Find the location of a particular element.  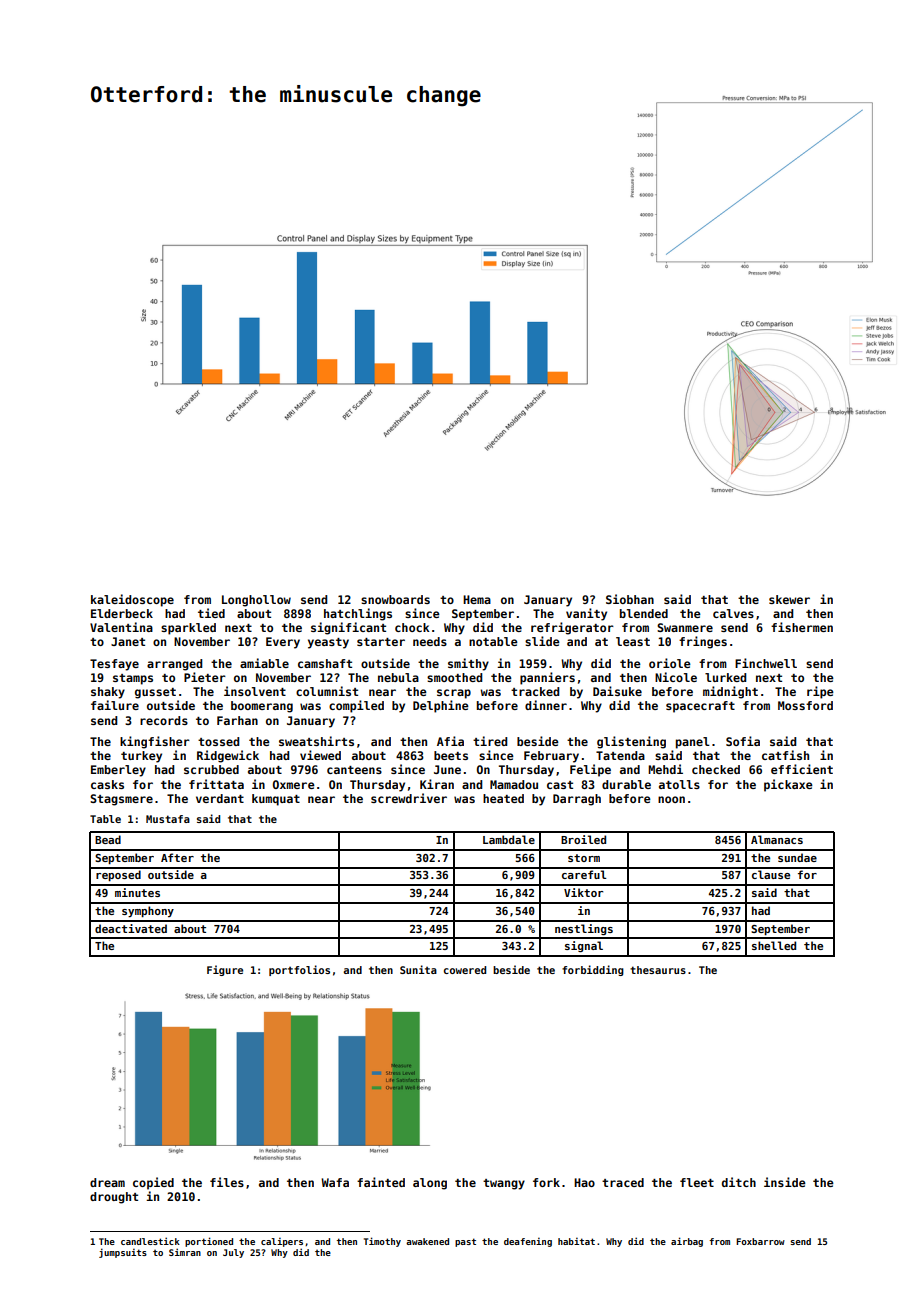

inside is located at coordinates (785, 1182).
